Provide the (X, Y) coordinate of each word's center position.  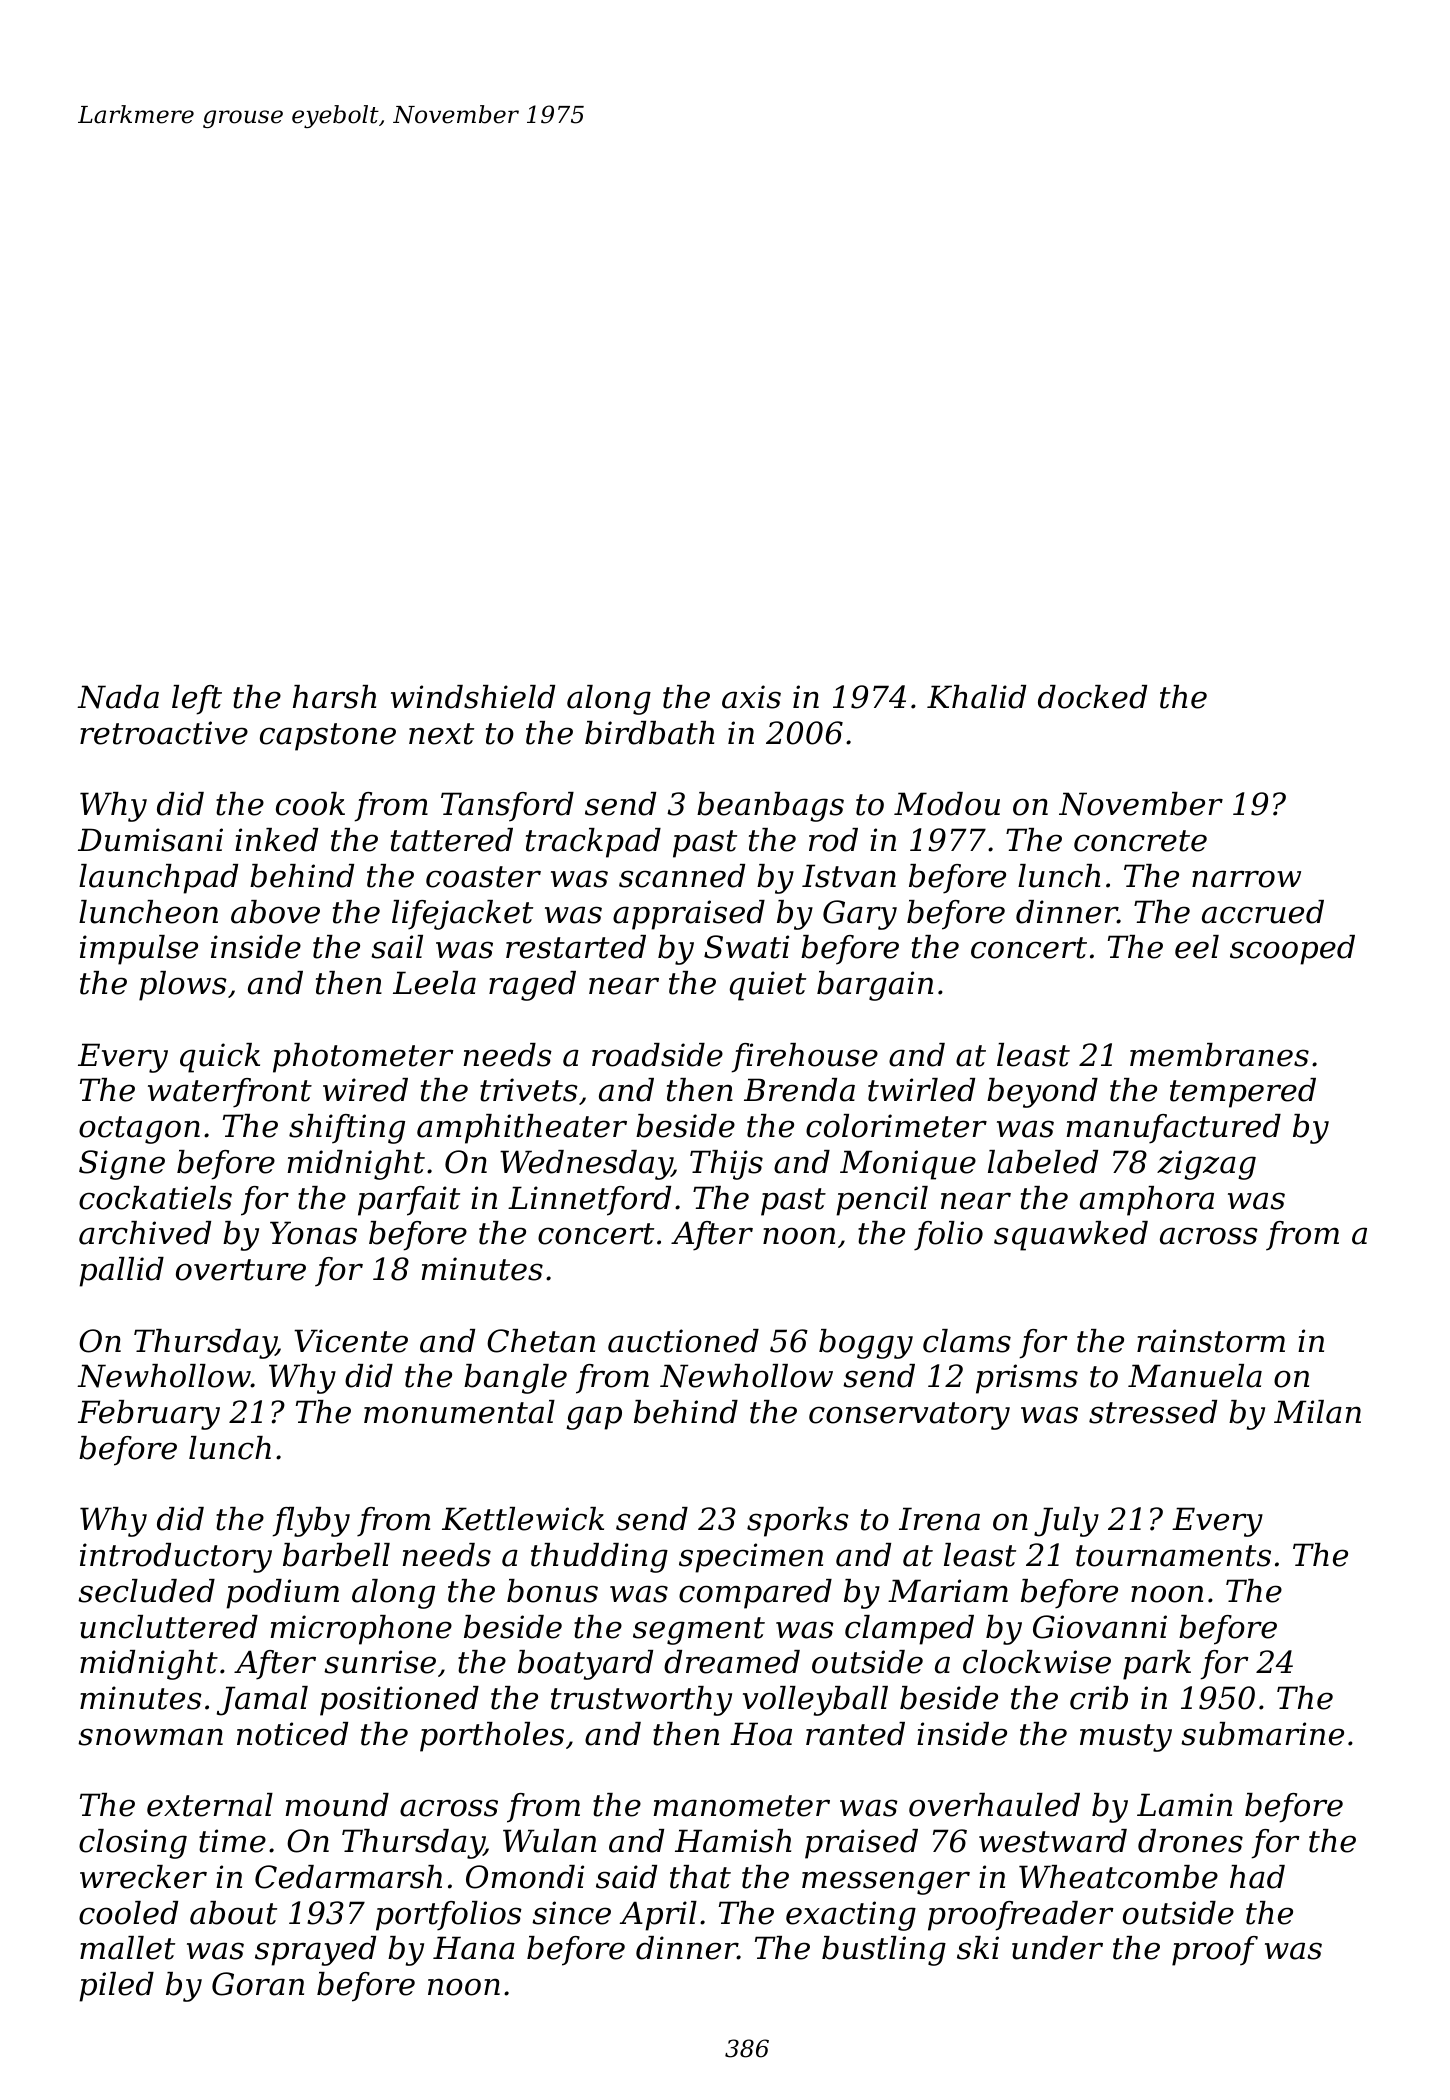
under (1057, 1948)
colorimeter (896, 1126)
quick (220, 1058)
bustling (884, 1951)
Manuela (1195, 1376)
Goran (258, 1984)
